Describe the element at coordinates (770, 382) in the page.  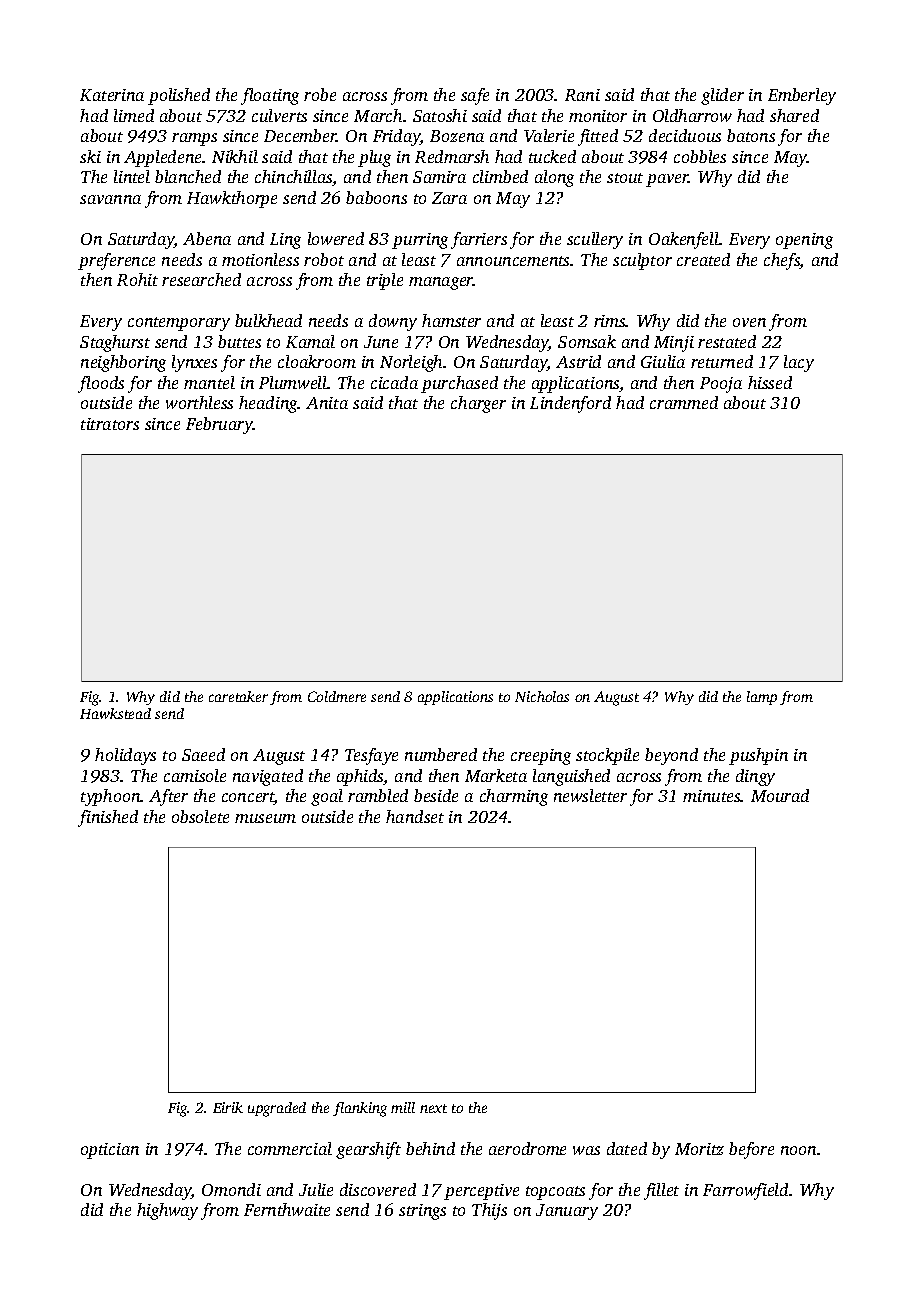
I see `hissed` at that location.
